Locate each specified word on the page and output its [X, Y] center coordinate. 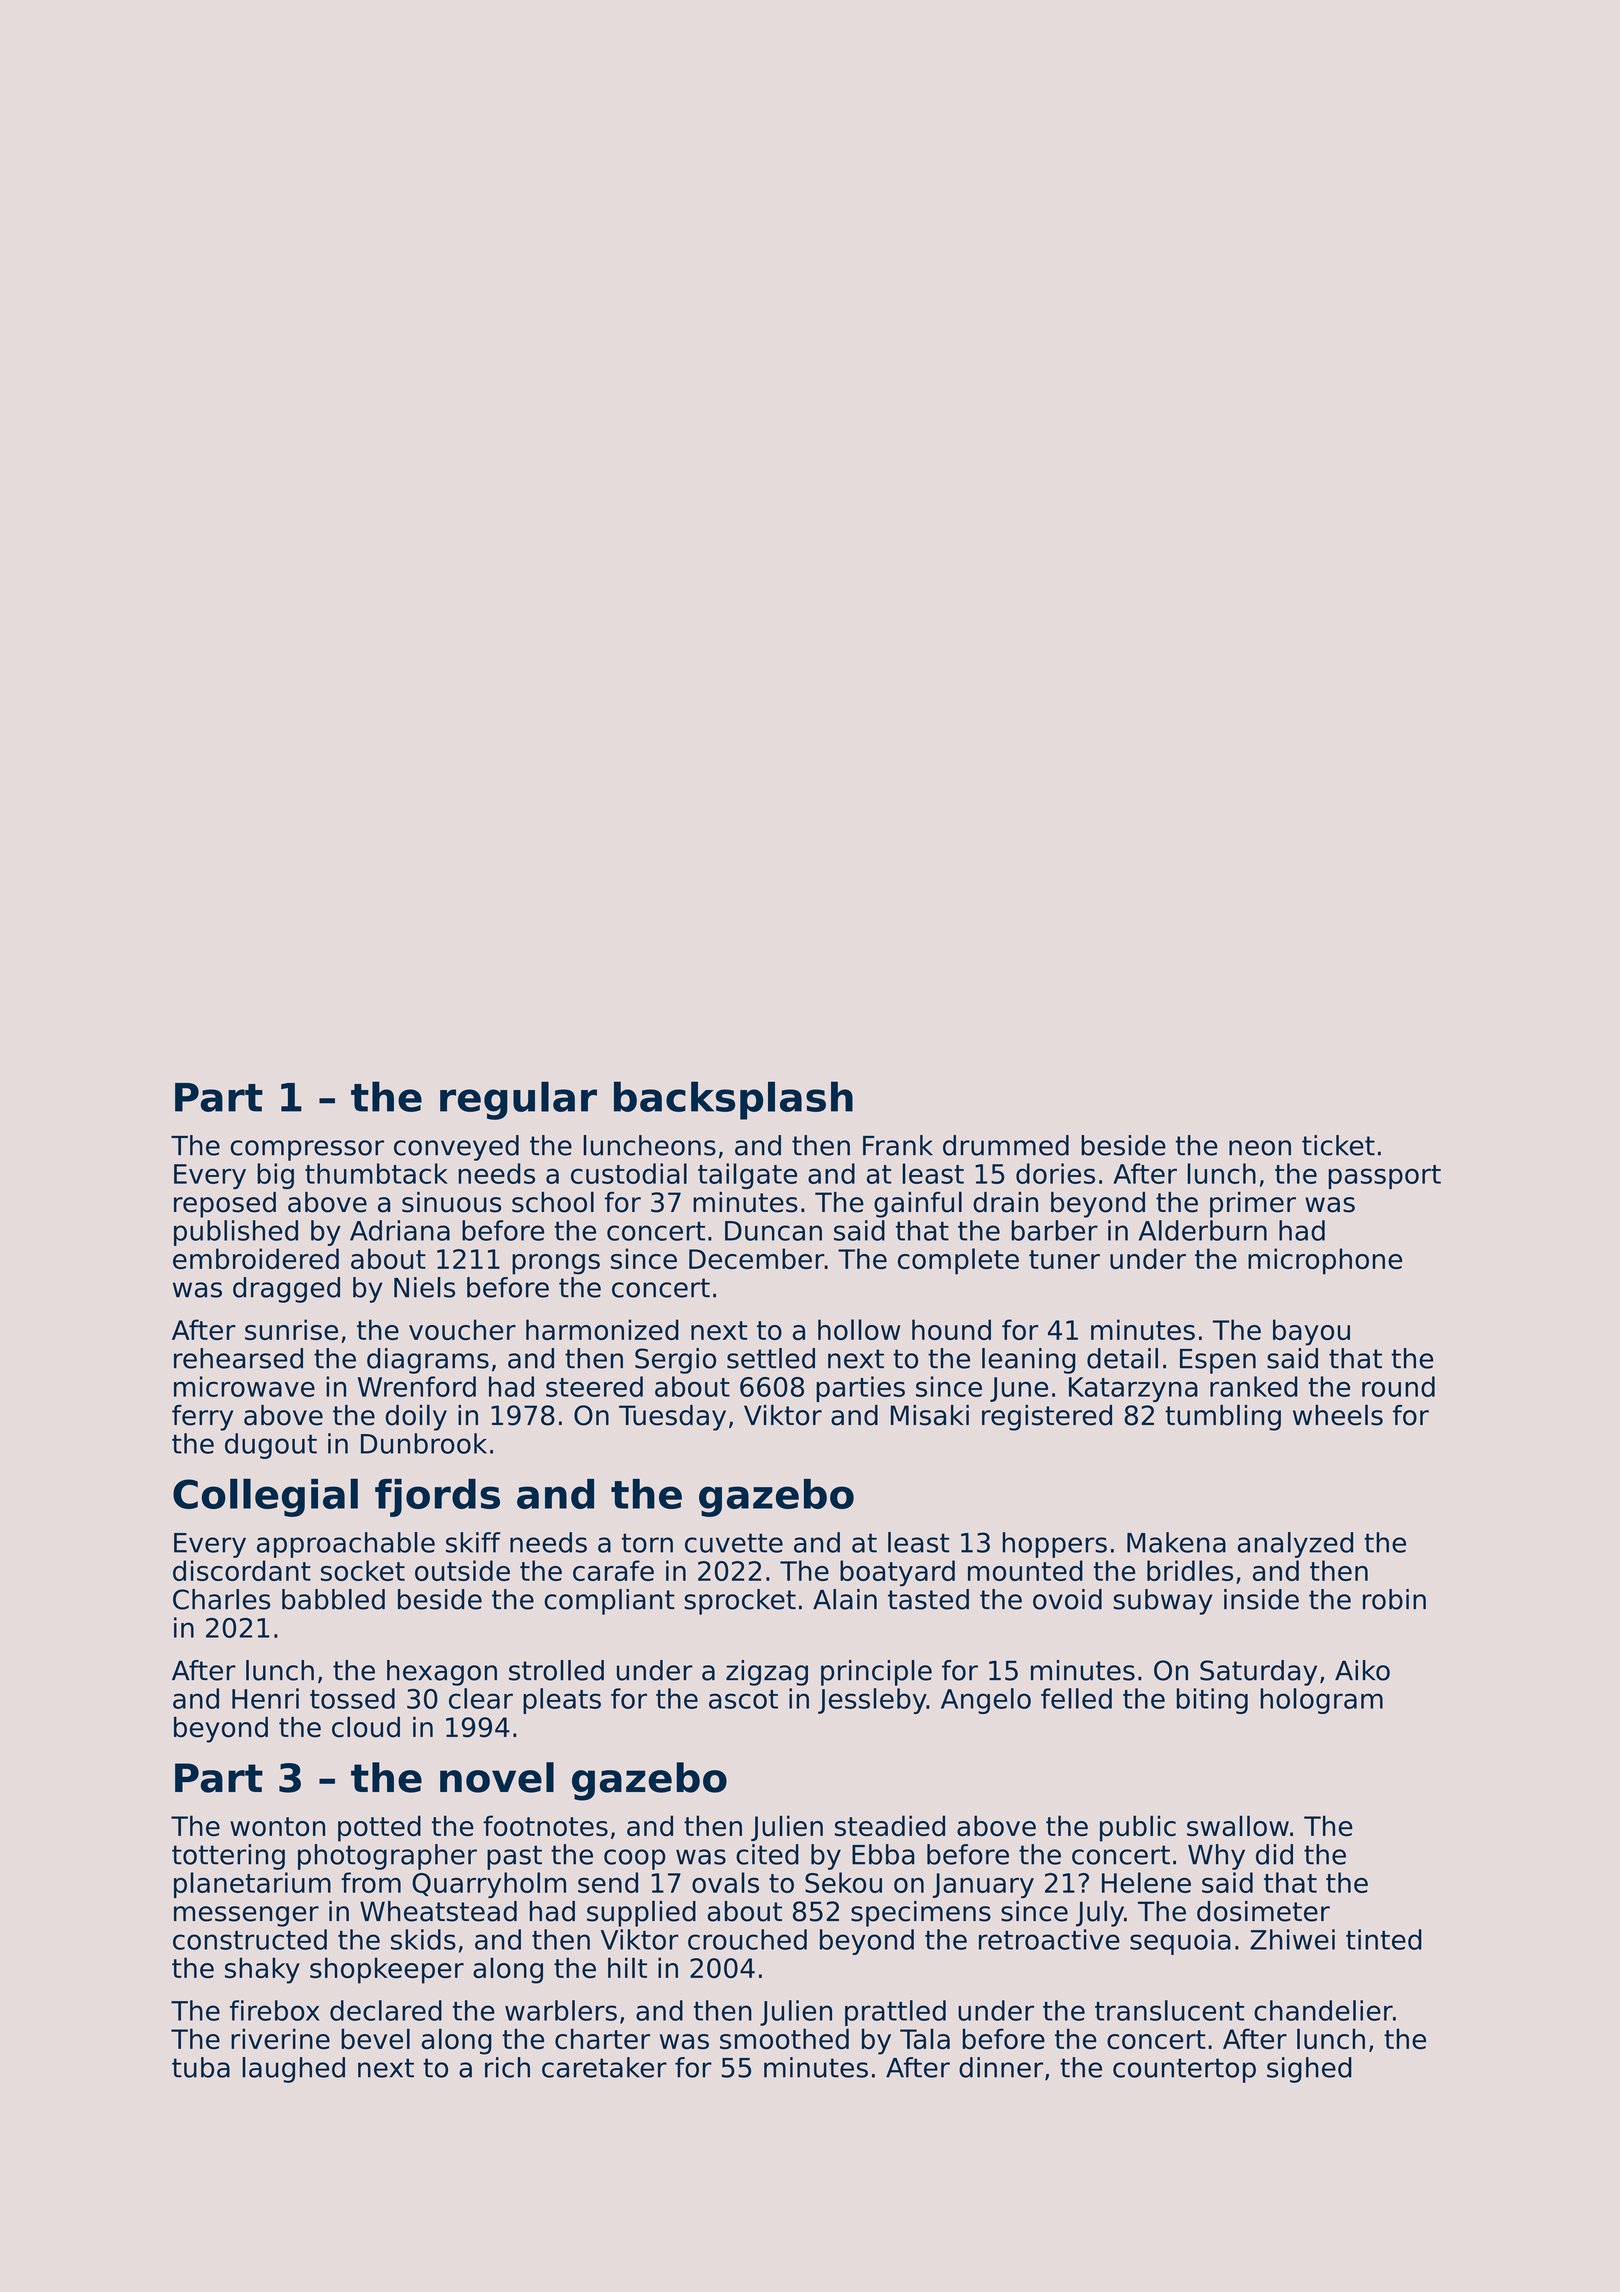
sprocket [740, 1602]
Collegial [265, 1497]
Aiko [1362, 1670]
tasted [928, 1599]
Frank [898, 1145]
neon [1260, 1148]
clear [481, 1698]
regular [518, 1100]
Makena [1176, 1542]
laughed [293, 2070]
